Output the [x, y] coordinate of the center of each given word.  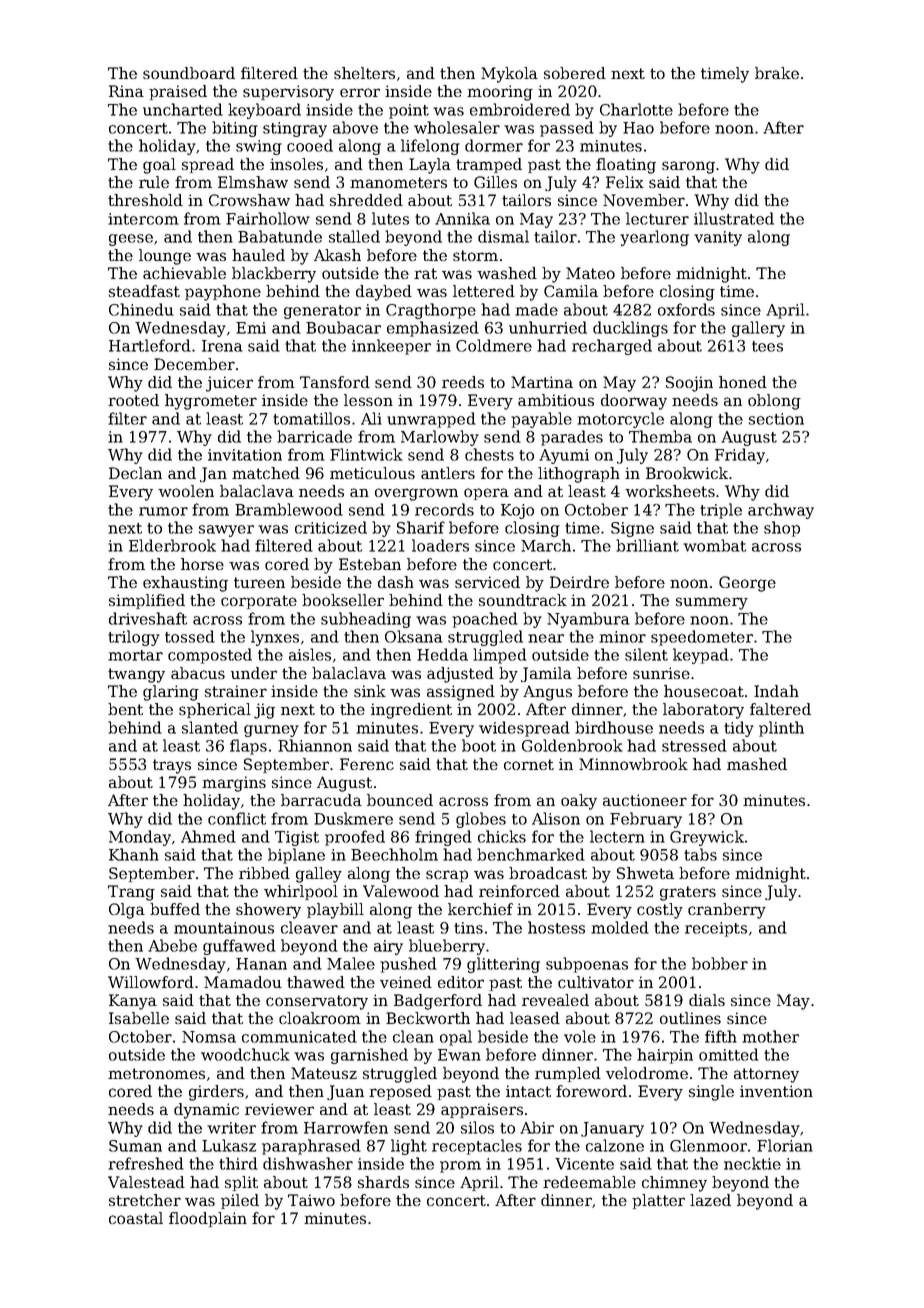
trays [172, 766]
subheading [366, 620]
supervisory [288, 93]
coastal [136, 1218]
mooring [500, 93]
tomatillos [311, 418]
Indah [776, 691]
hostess [556, 927]
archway [781, 511]
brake [777, 73]
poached [485, 620]
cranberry [727, 911]
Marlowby [440, 438]
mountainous [224, 928]
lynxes [275, 638]
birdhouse [614, 727]
